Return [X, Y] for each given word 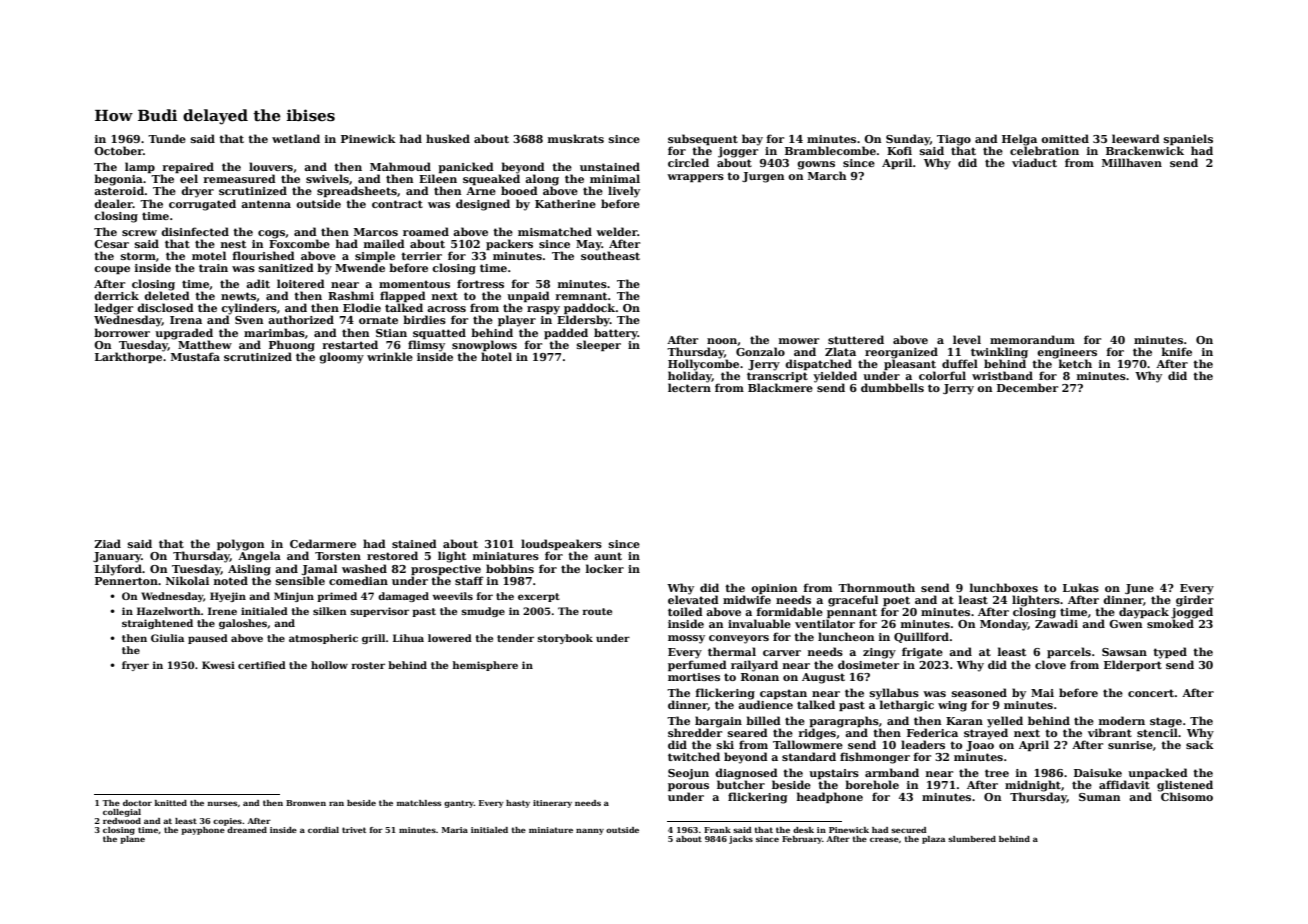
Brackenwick [1145, 150]
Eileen [438, 178]
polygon [241, 545]
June [1139, 589]
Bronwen [306, 803]
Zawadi [1056, 623]
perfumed [697, 665]
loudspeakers [561, 544]
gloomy [341, 358]
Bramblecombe [830, 150]
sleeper [599, 345]
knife [1177, 351]
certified [262, 665]
